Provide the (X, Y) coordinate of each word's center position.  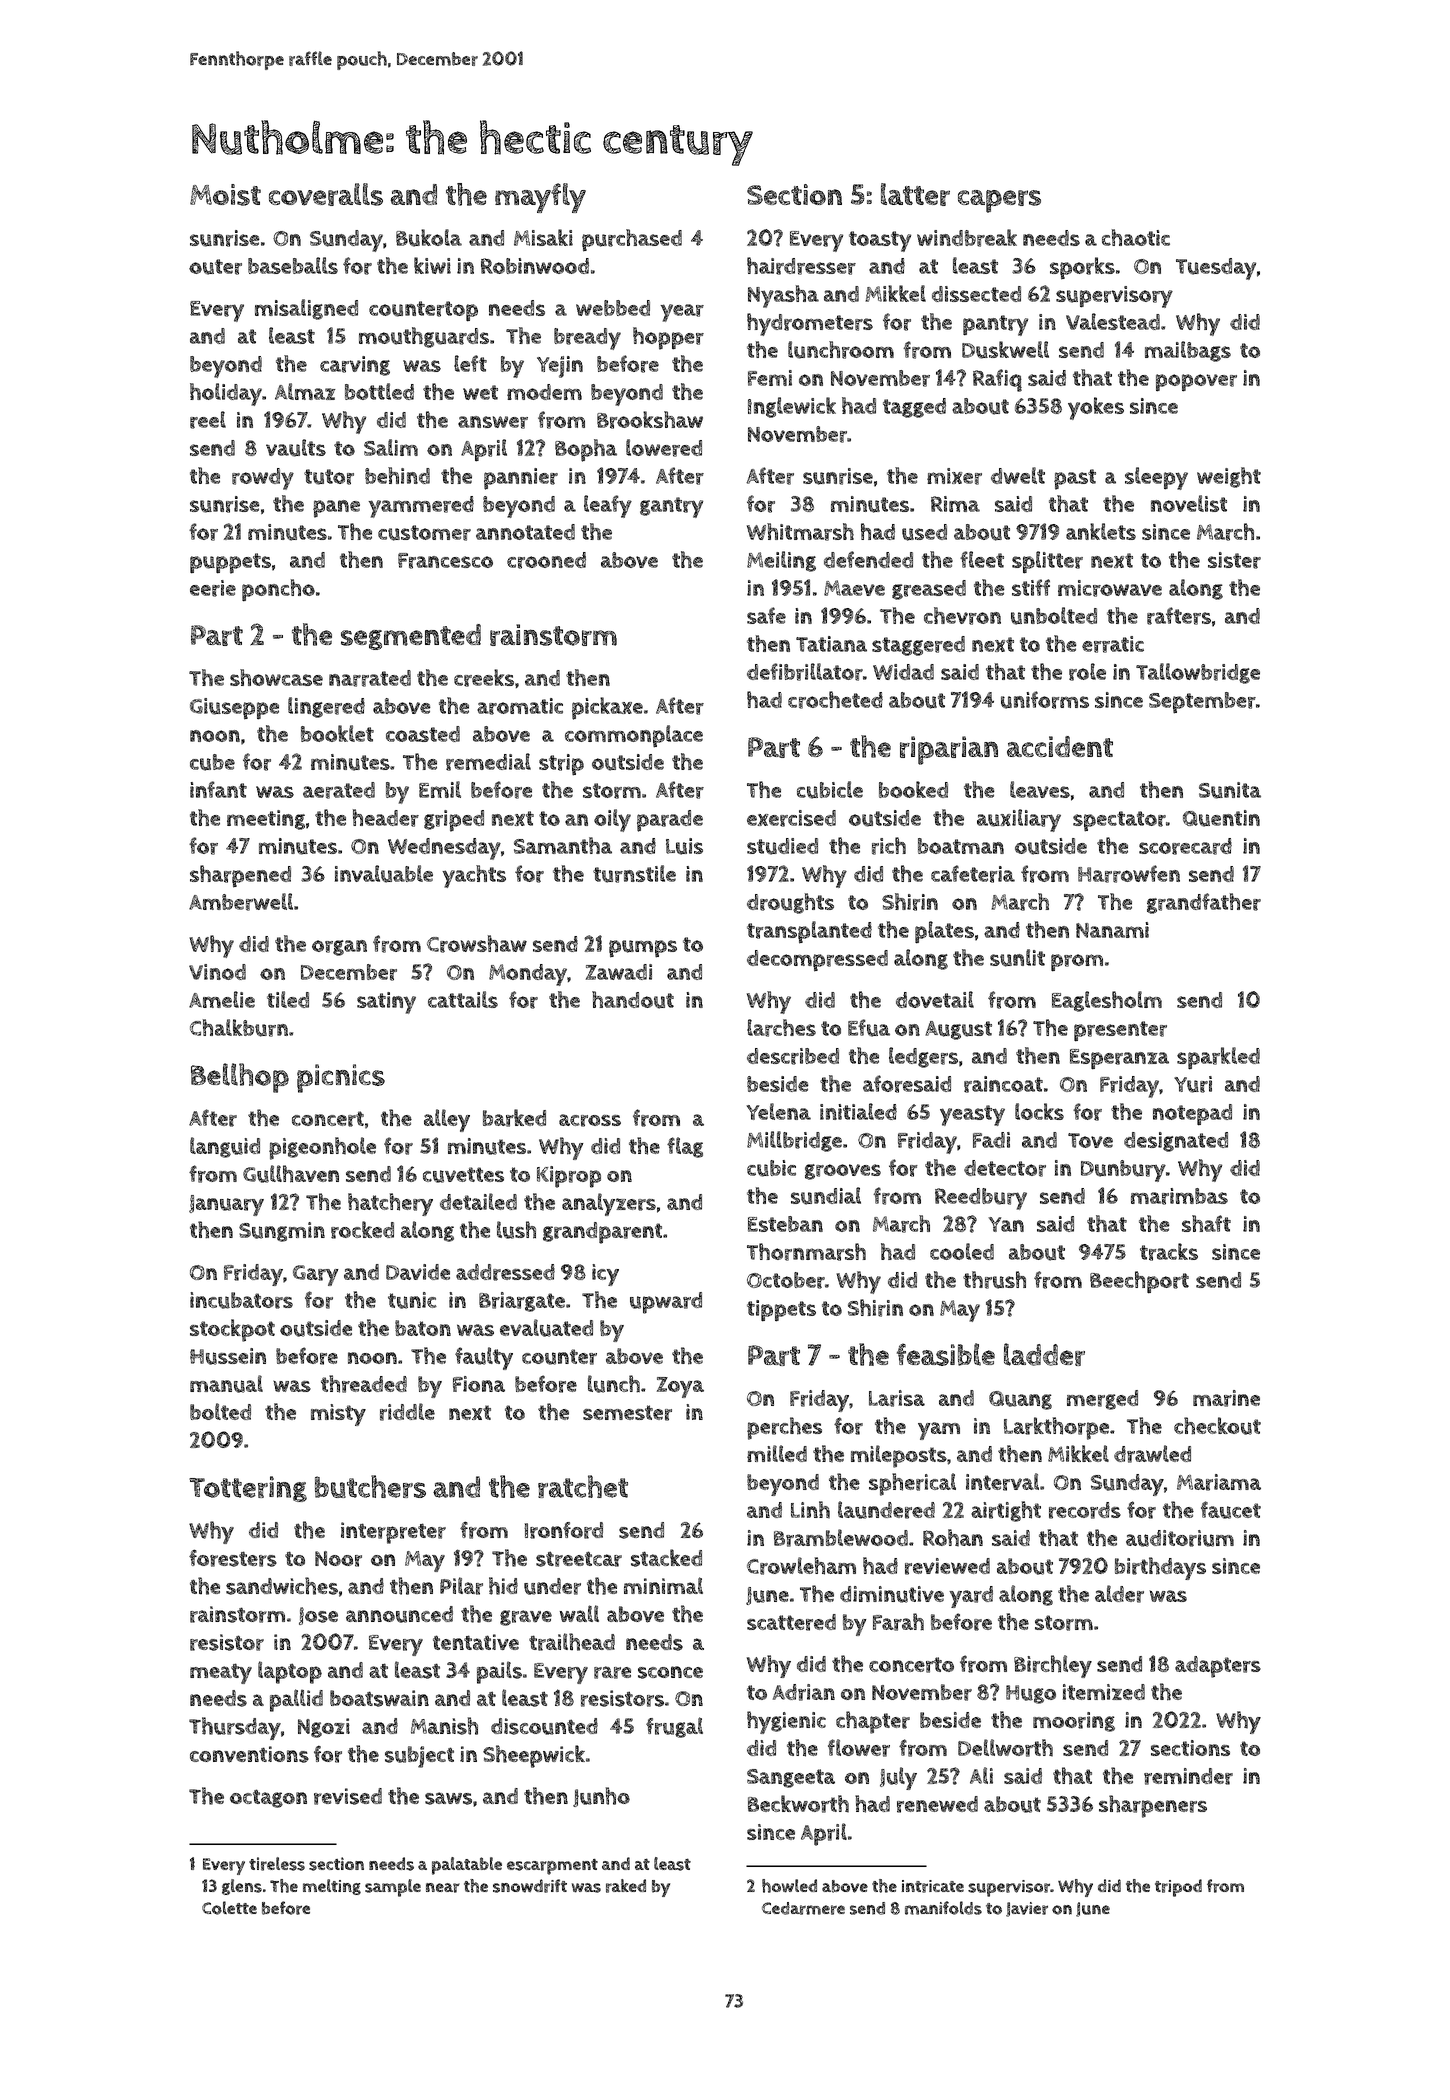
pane (336, 509)
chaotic (1136, 237)
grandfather (1204, 903)
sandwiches (282, 1586)
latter (915, 194)
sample (393, 1888)
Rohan (953, 1538)
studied (782, 846)
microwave (1110, 588)
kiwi (432, 265)
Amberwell (241, 902)
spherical (912, 1484)
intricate (932, 1886)
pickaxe (607, 708)
